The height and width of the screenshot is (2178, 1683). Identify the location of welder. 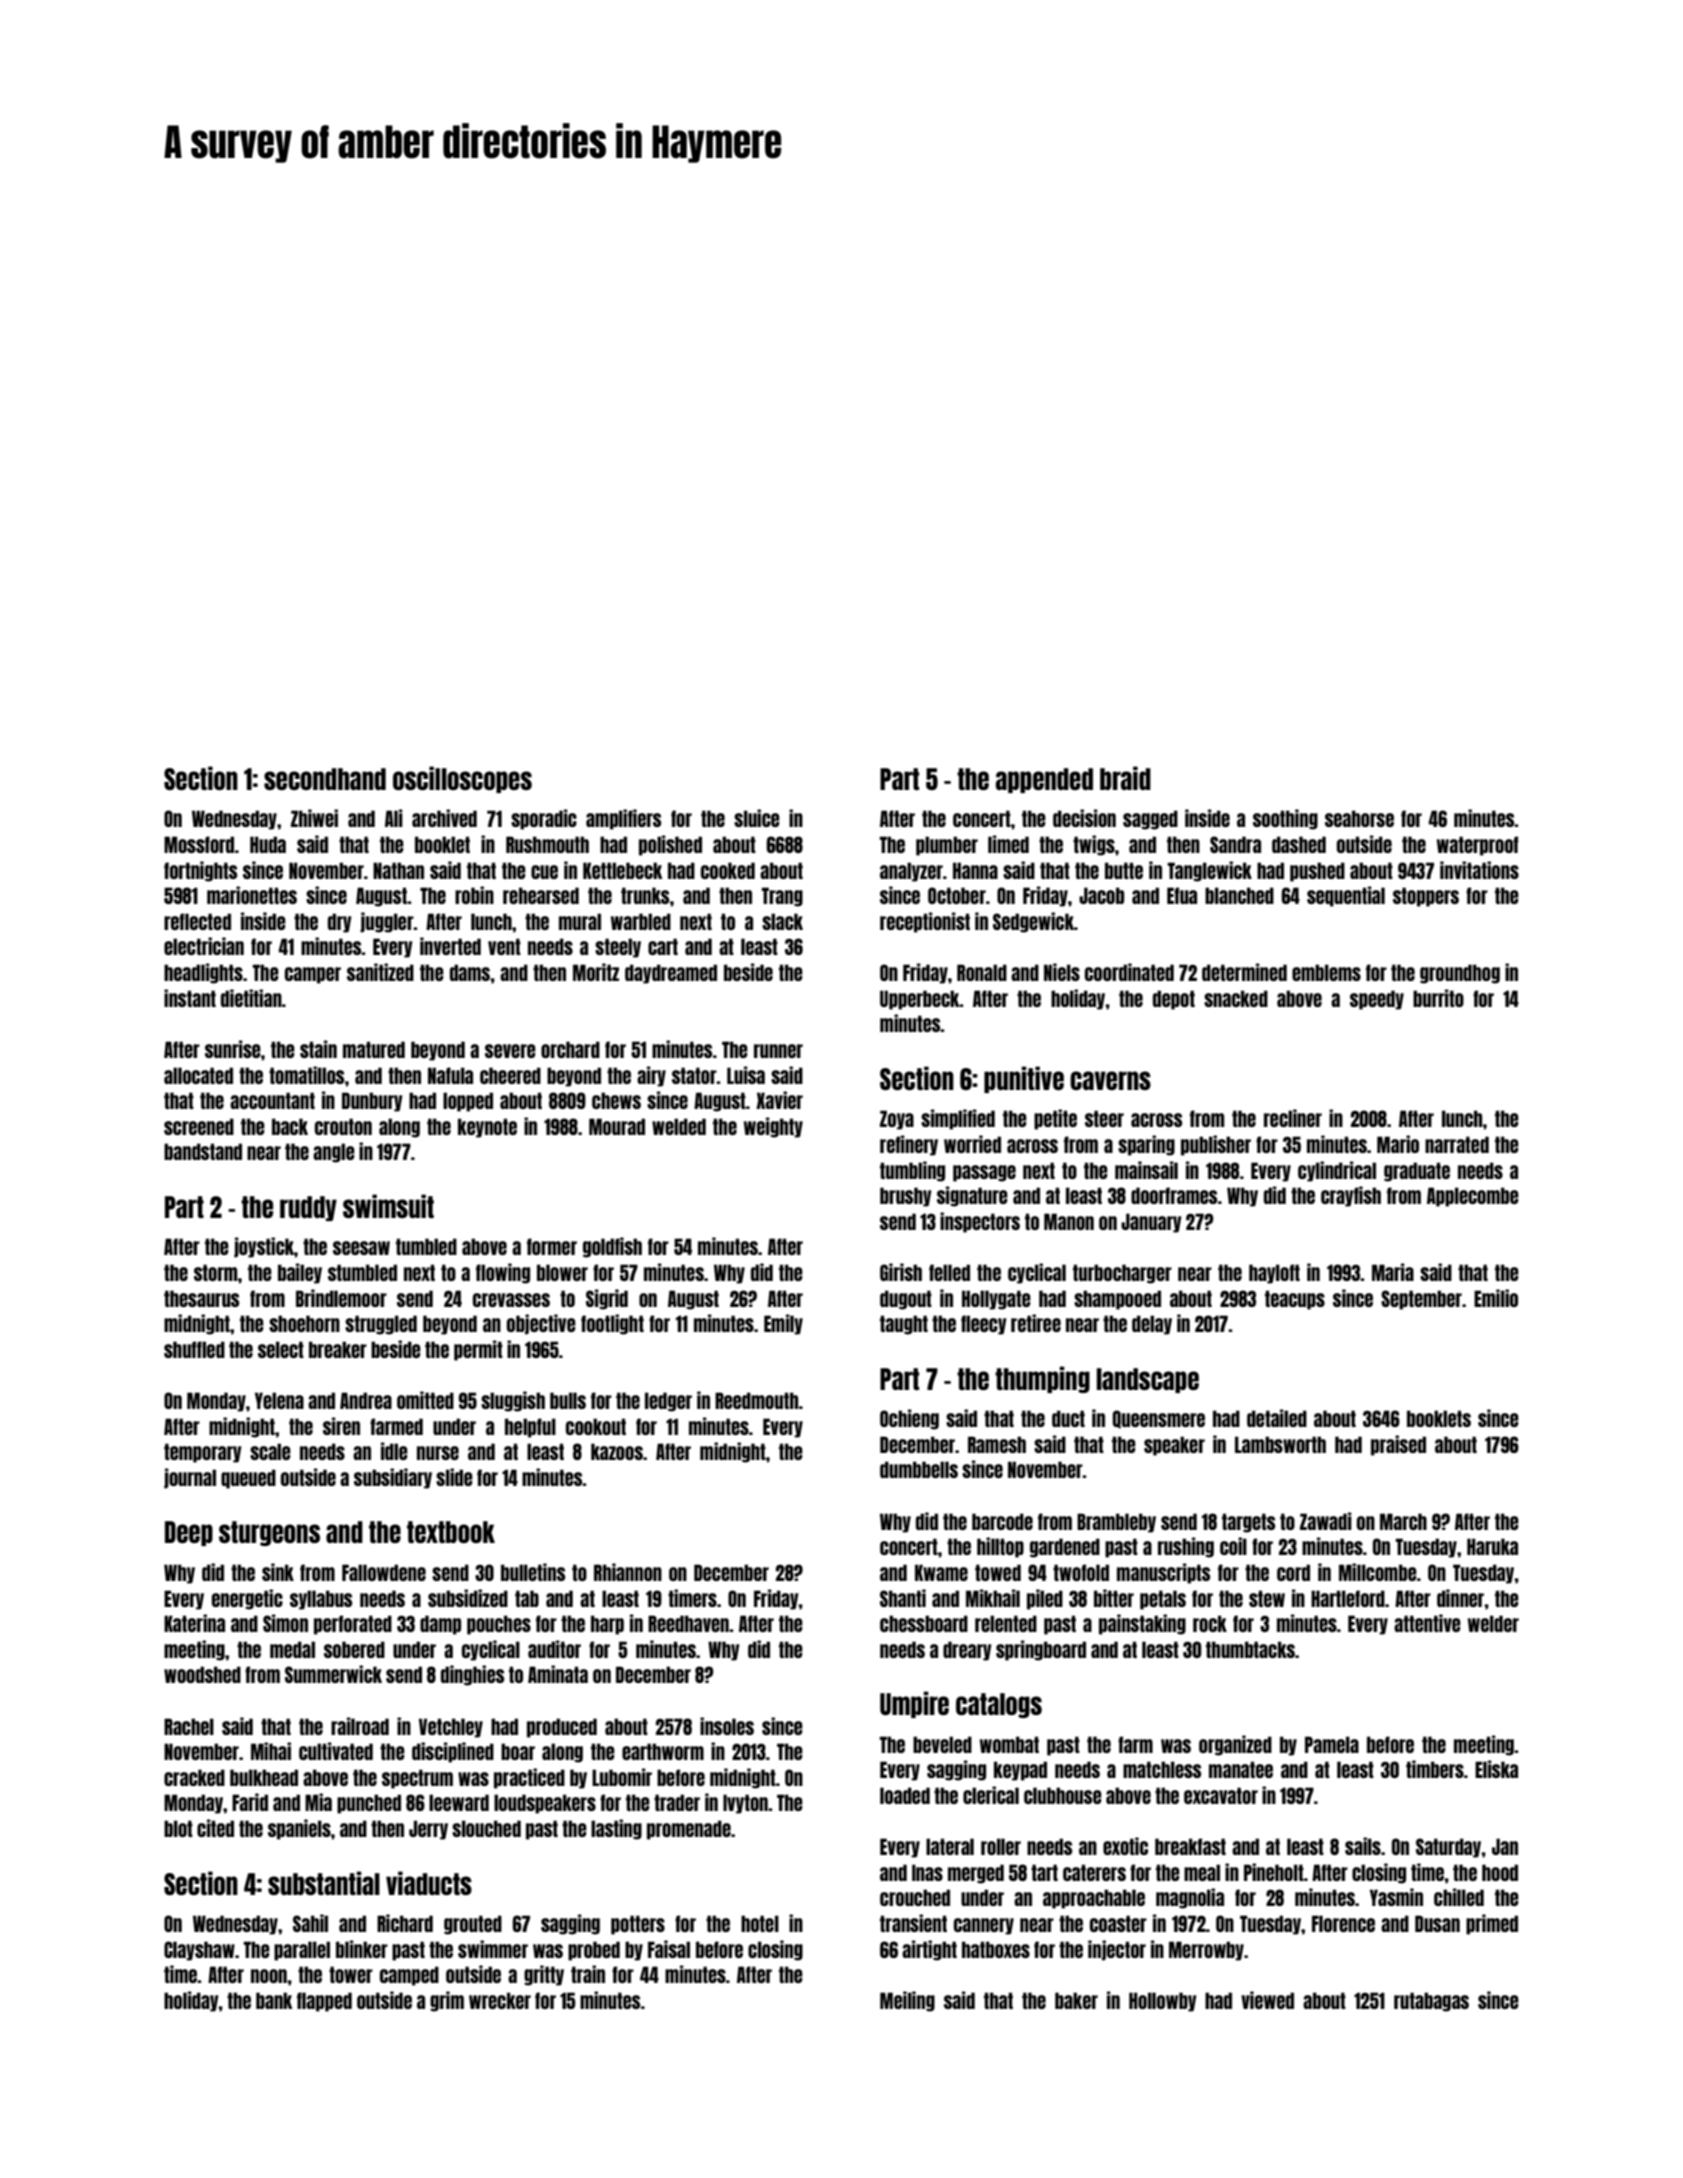
(1493, 1623).
